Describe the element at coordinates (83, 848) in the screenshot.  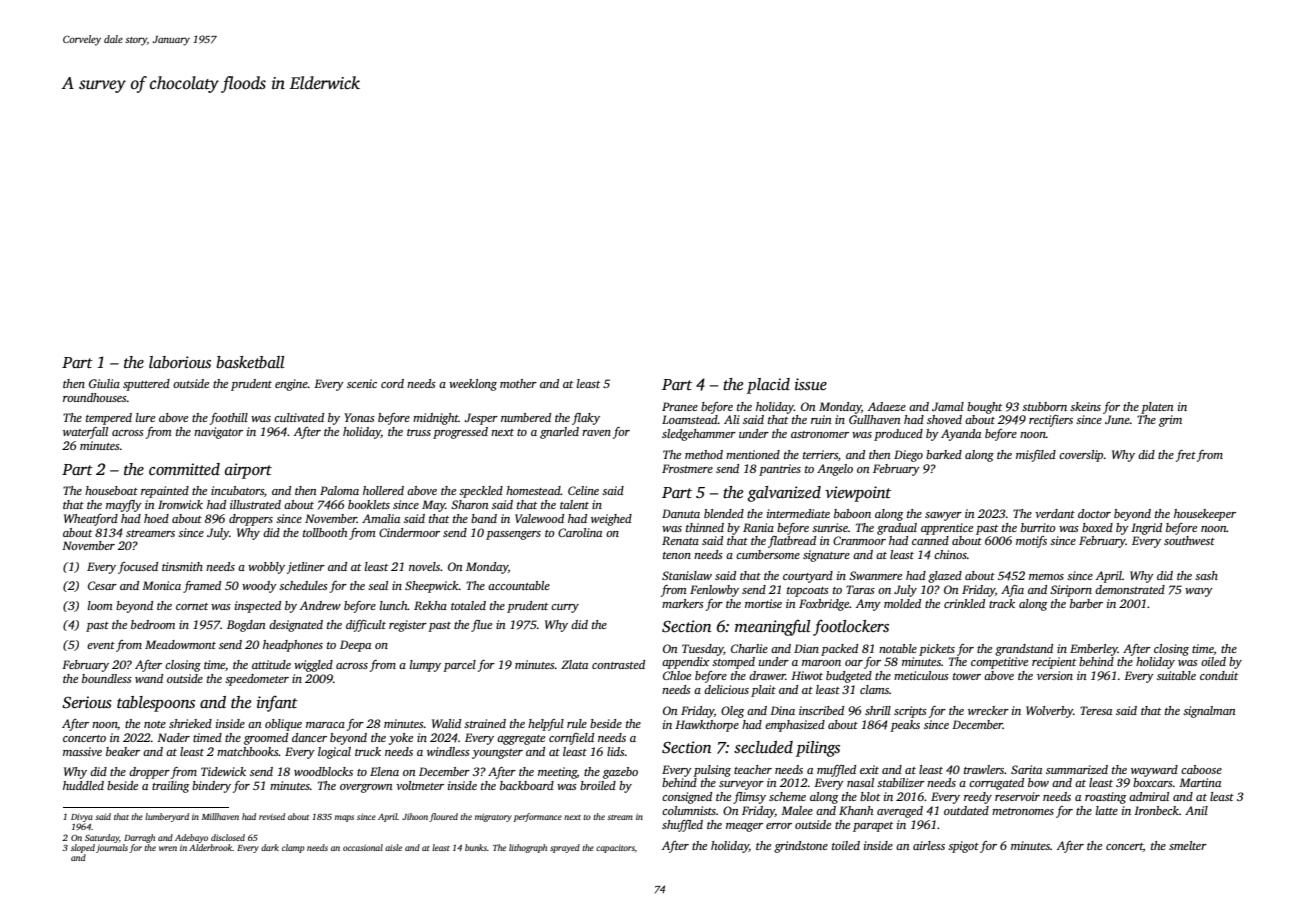
I see `sloped` at that location.
